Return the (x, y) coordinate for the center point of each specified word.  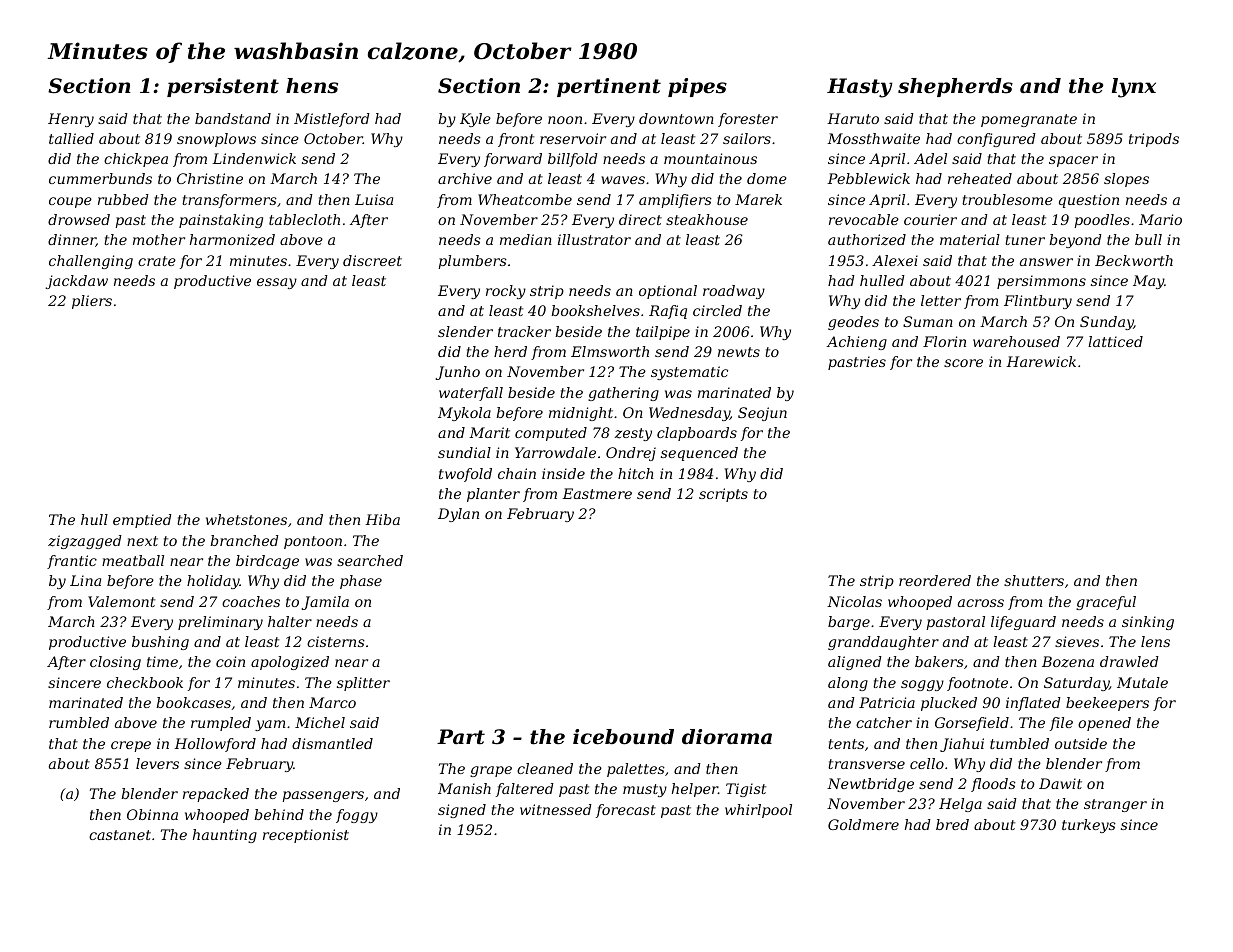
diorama (727, 737)
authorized (867, 240)
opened (1104, 724)
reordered (935, 580)
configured (996, 140)
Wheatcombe (525, 199)
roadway (734, 292)
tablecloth (304, 219)
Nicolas (854, 601)
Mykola (464, 414)
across (981, 603)
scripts (723, 495)
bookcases (193, 702)
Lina (85, 580)
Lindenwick (254, 158)
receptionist (306, 836)
